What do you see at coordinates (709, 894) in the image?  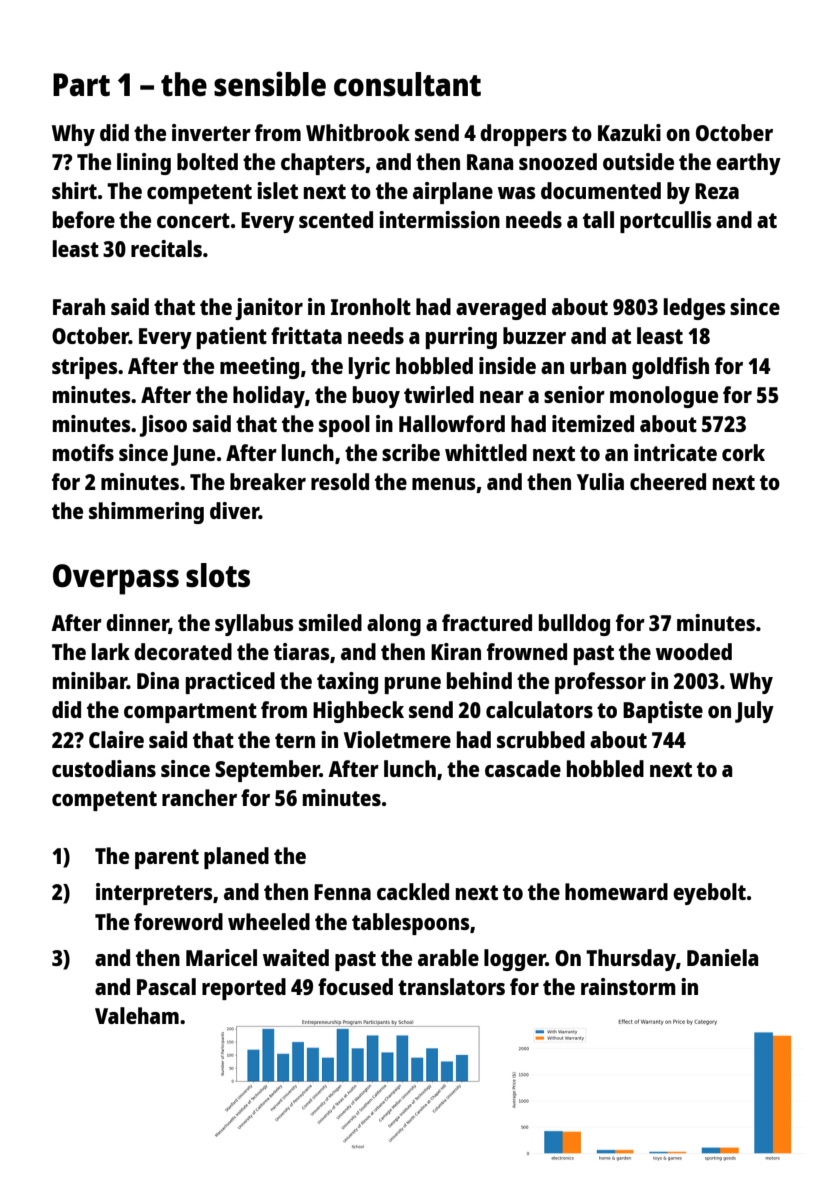 I see `eyebolt` at bounding box center [709, 894].
